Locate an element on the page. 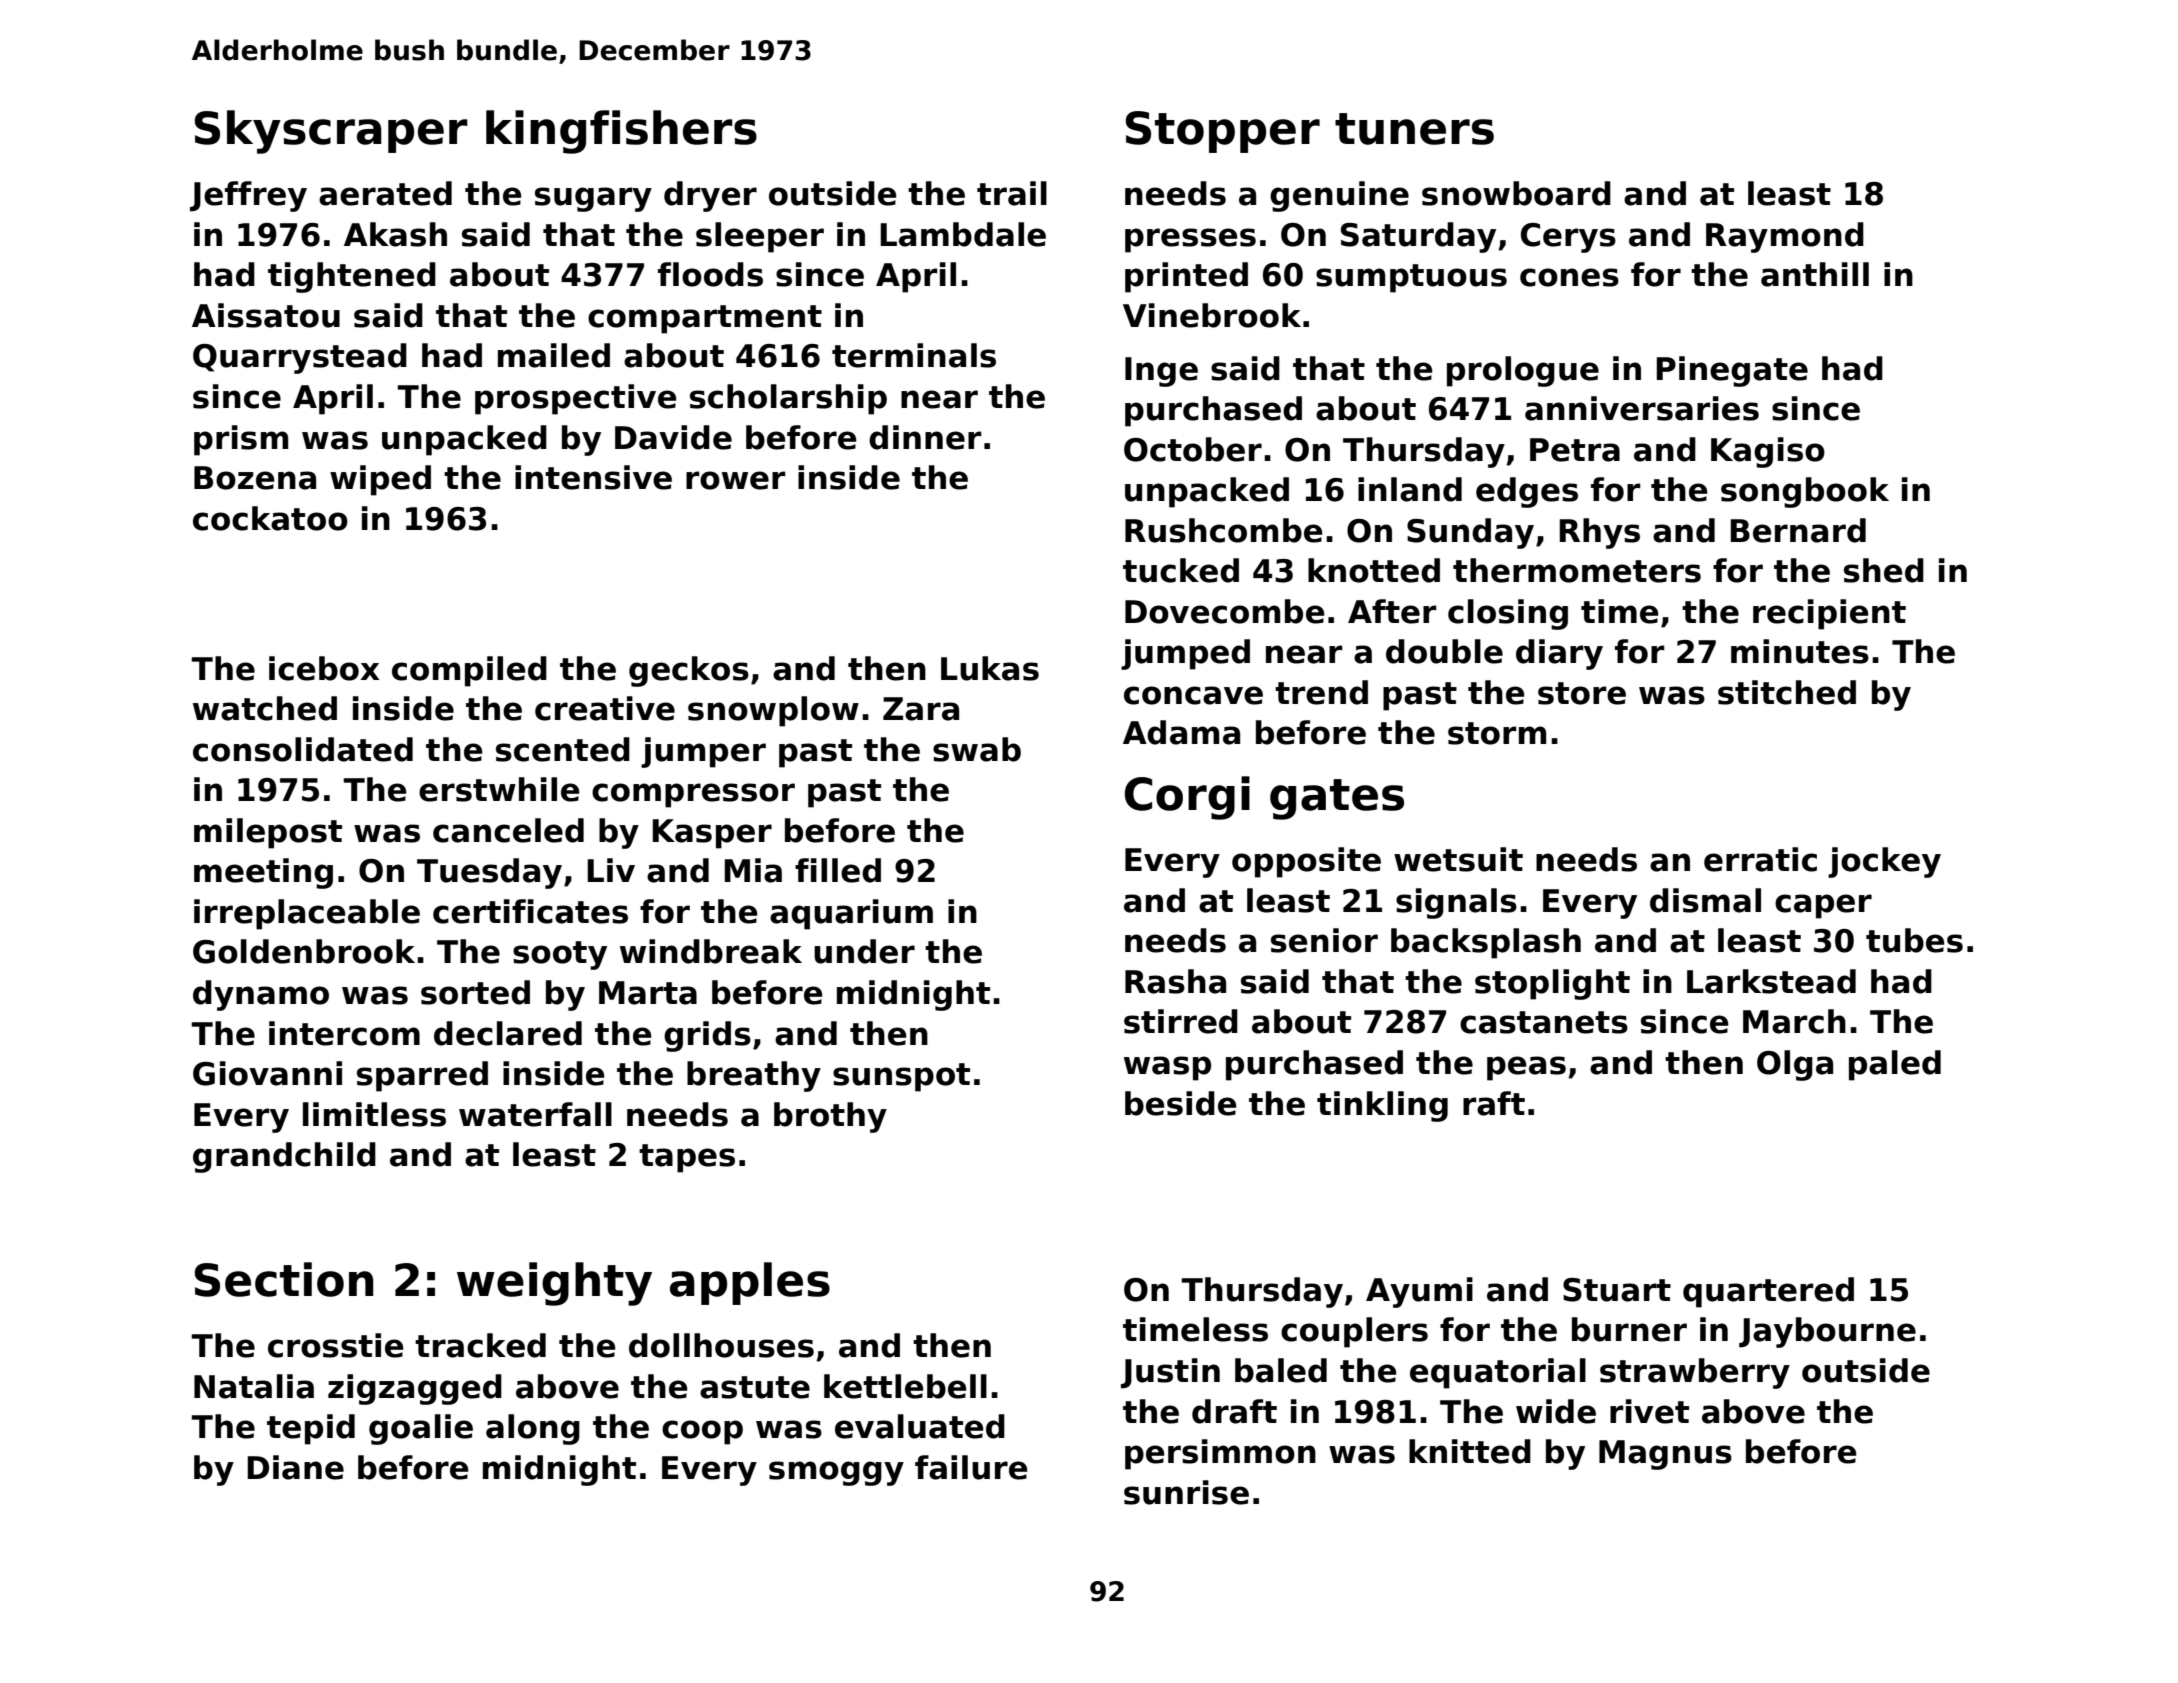  Stuart is located at coordinates (1617, 1290).
